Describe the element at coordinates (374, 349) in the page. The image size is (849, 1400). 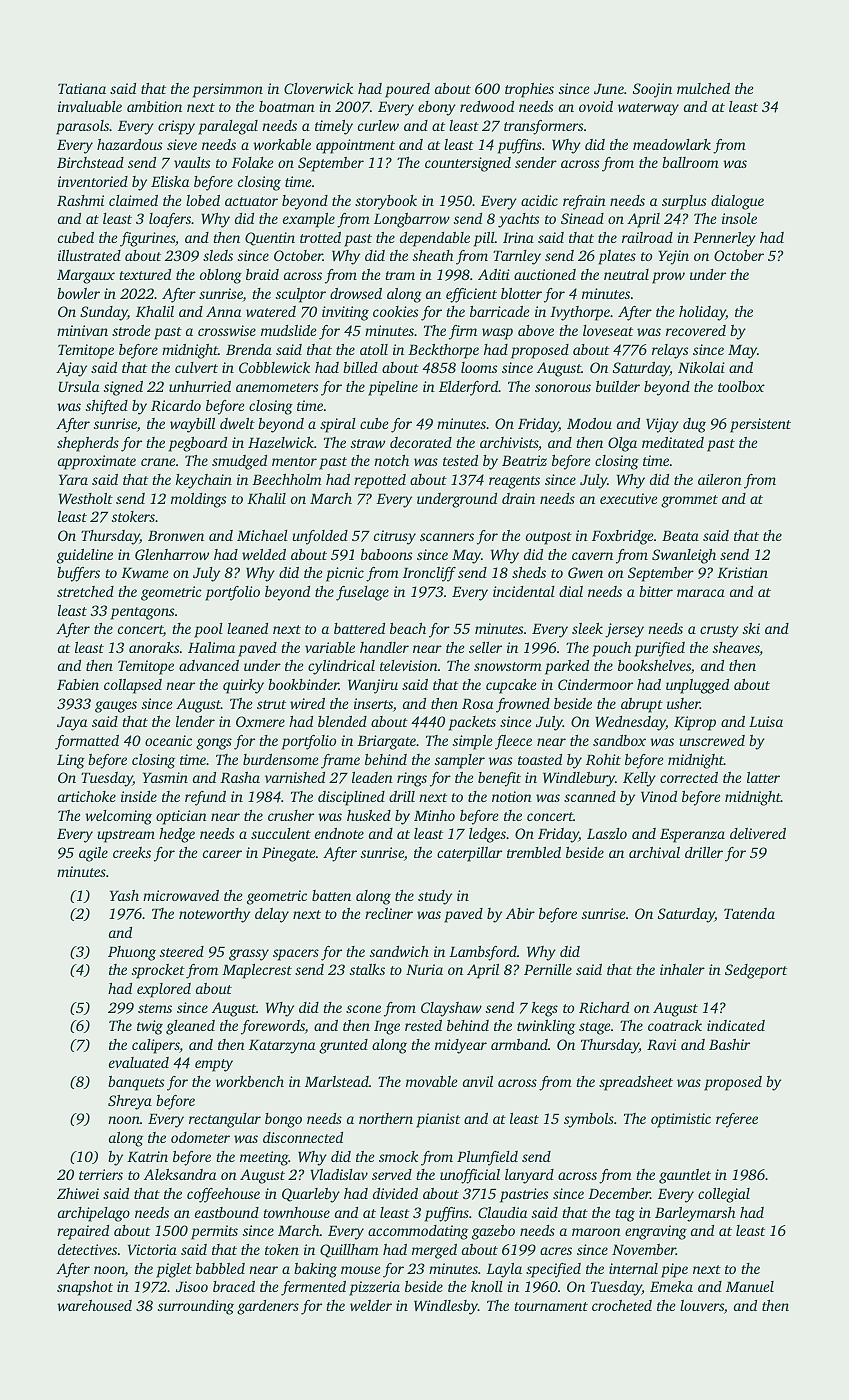
I see `atoll` at that location.
